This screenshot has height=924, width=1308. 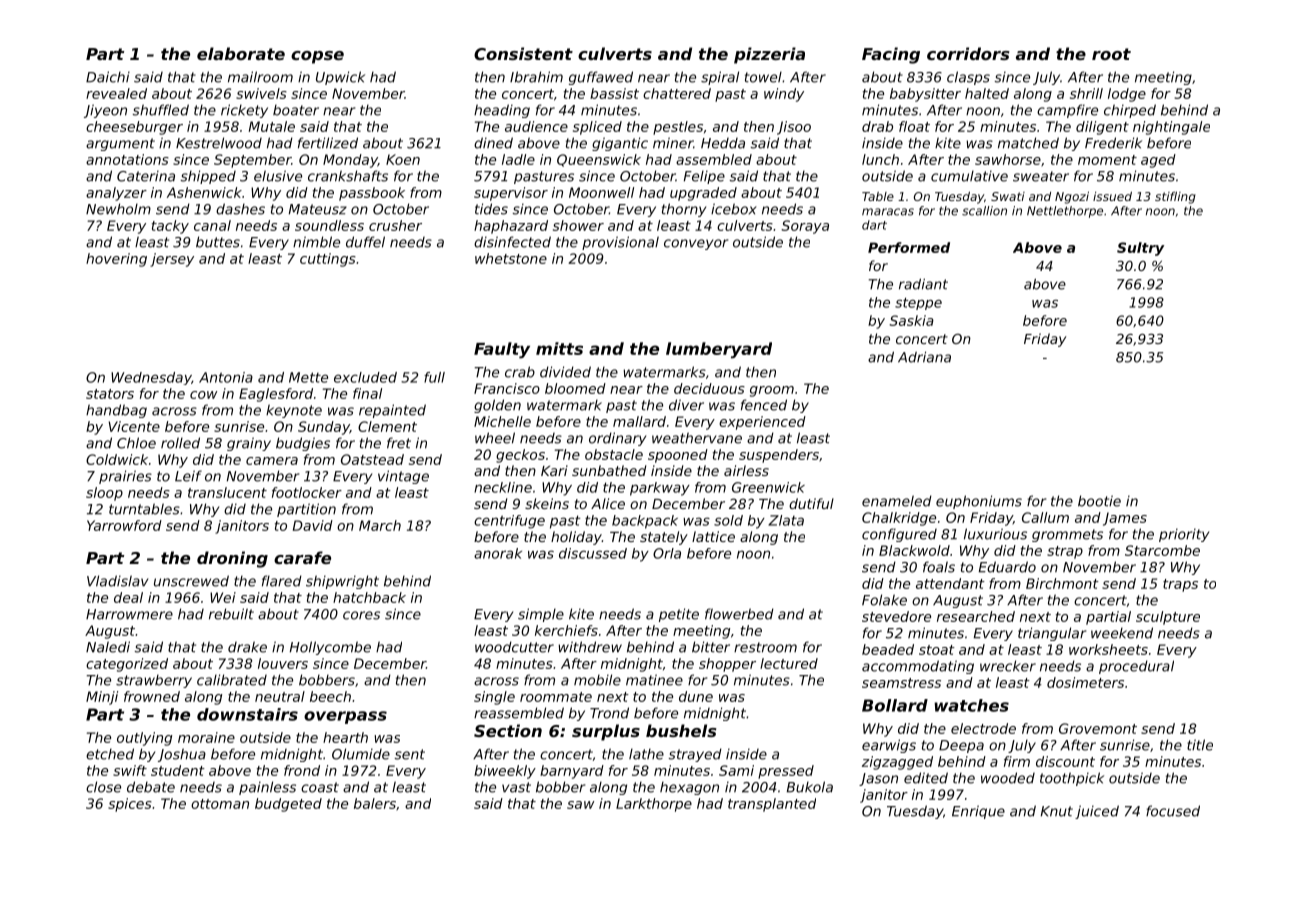 What do you see at coordinates (317, 57) in the screenshot?
I see `copse` at bounding box center [317, 57].
